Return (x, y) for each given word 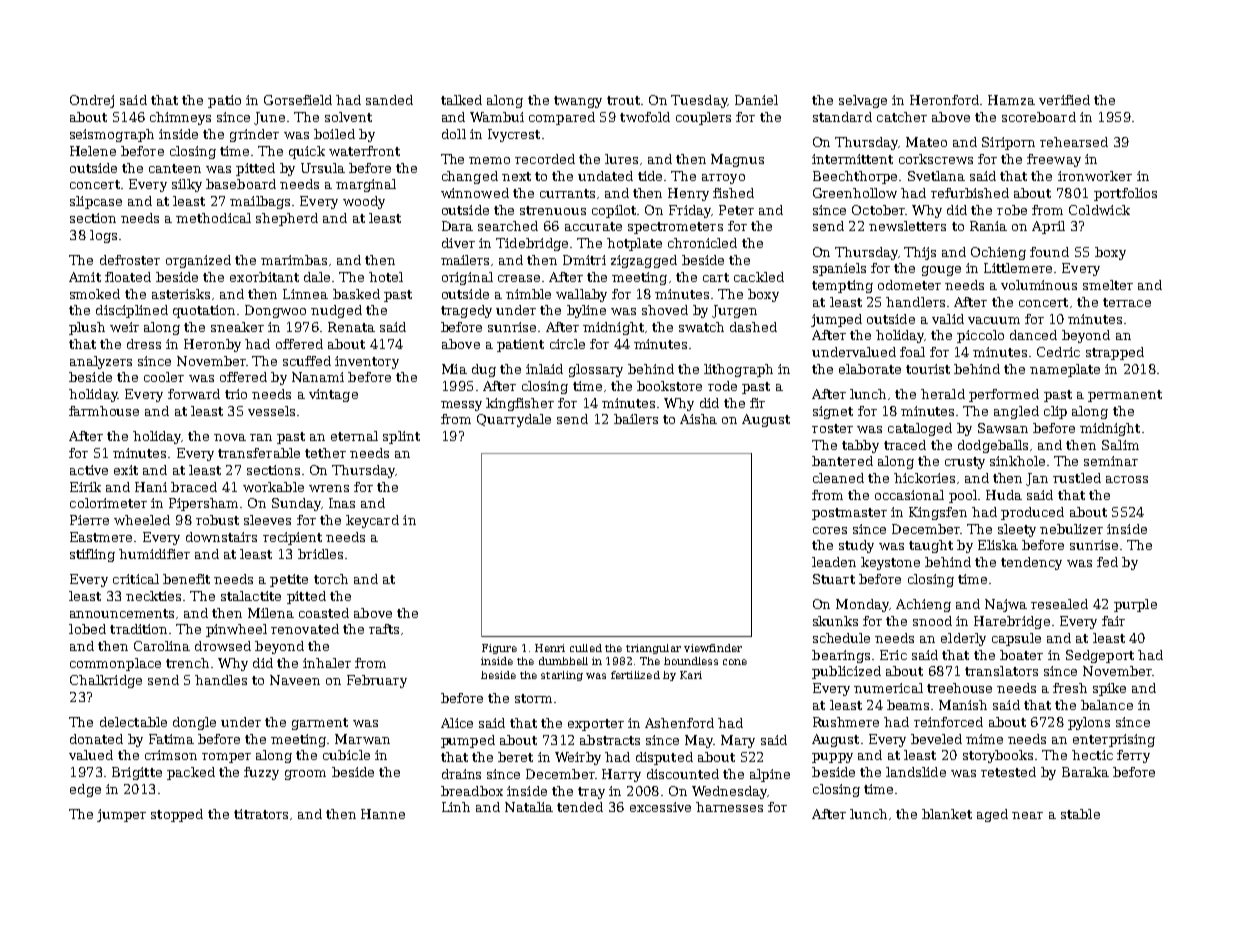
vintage (333, 395)
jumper (121, 815)
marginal (366, 185)
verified (1064, 100)
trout (623, 100)
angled (1016, 412)
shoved (665, 310)
